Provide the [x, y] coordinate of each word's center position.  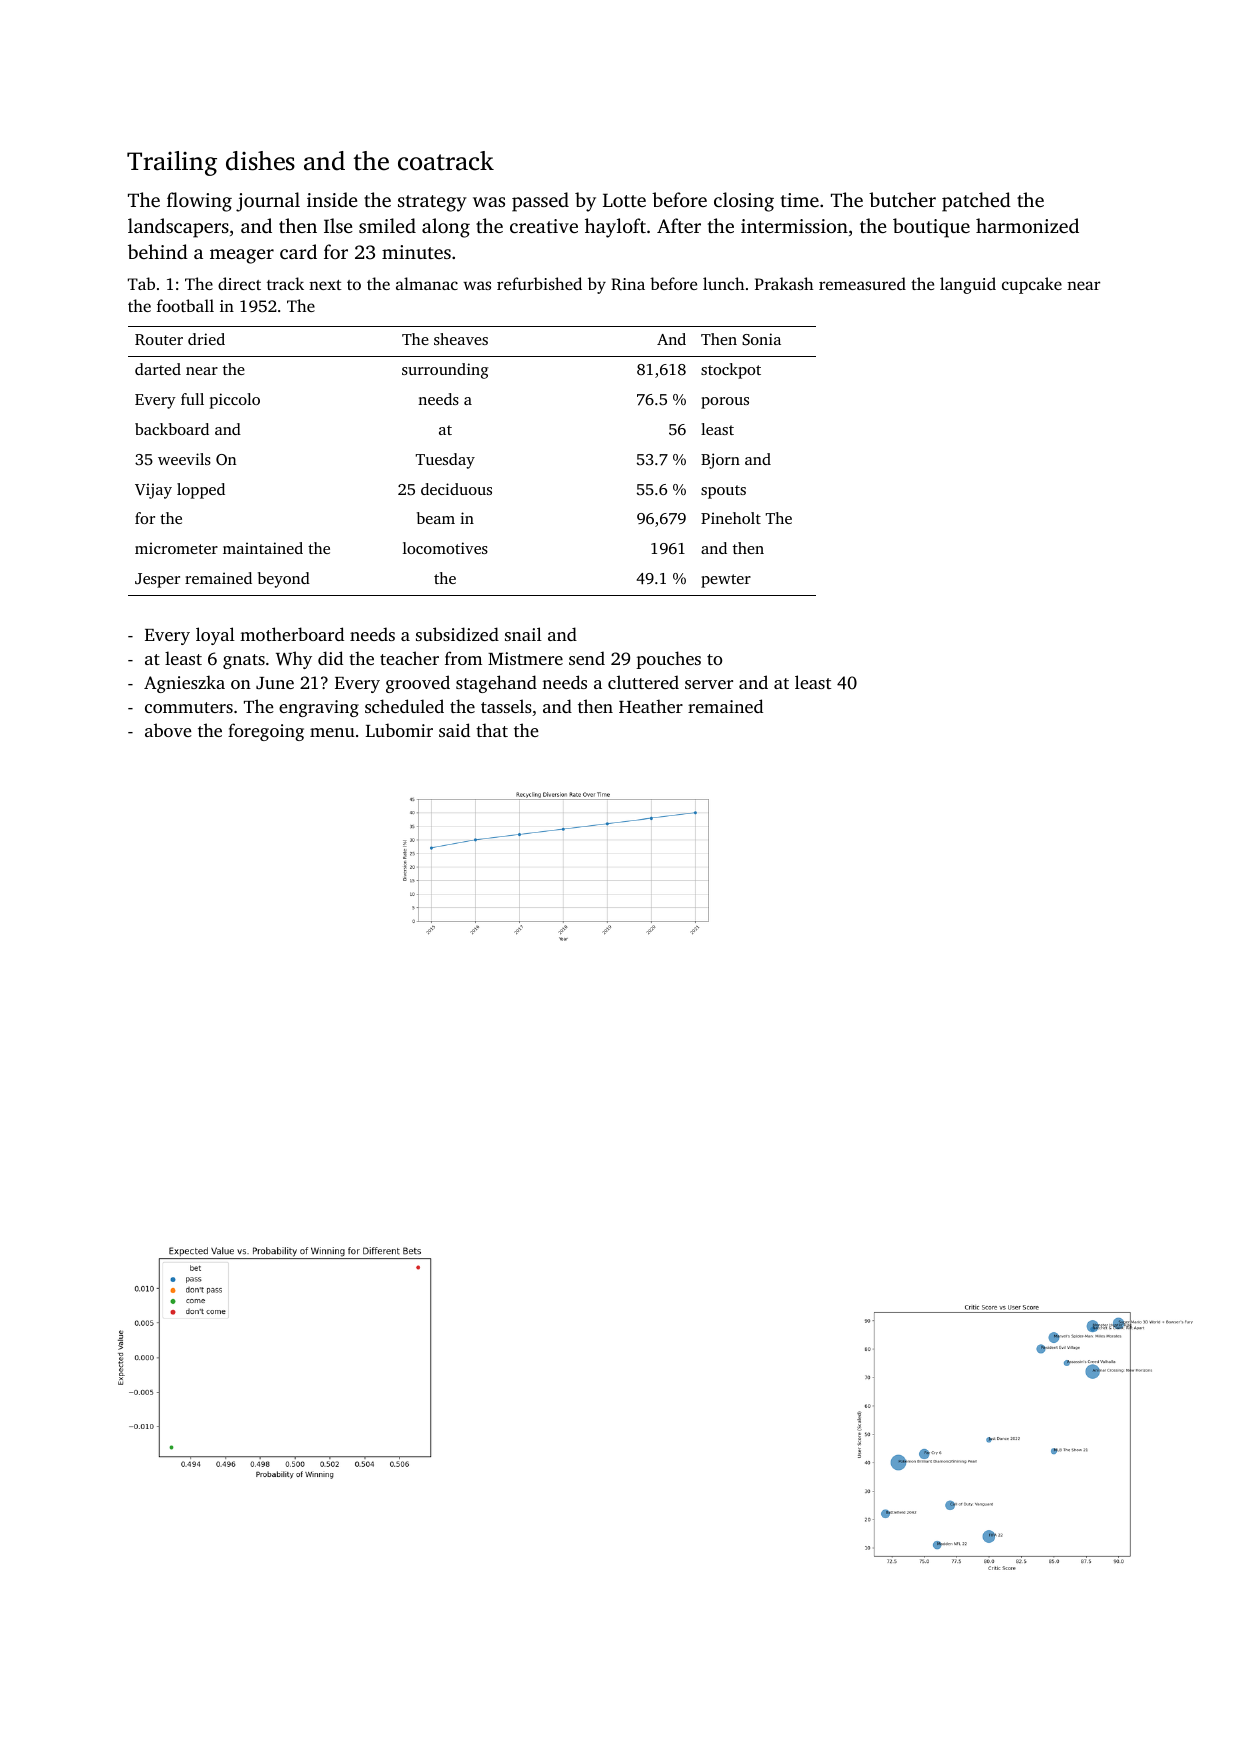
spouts [723, 492]
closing [744, 202]
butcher [902, 199]
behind [158, 251]
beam [436, 518]
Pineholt [731, 518]
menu [332, 732]
